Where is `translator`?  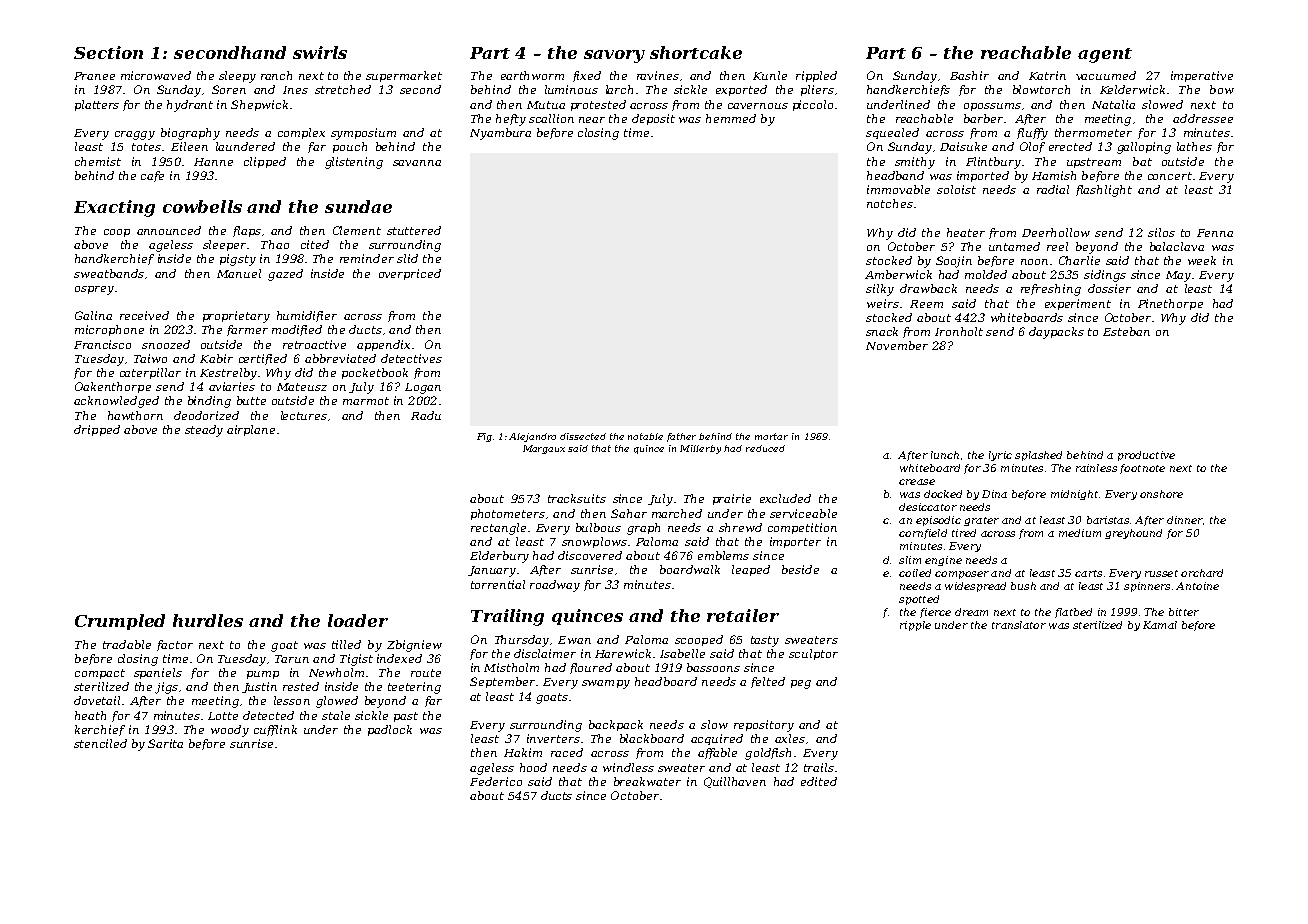 translator is located at coordinates (1019, 625).
